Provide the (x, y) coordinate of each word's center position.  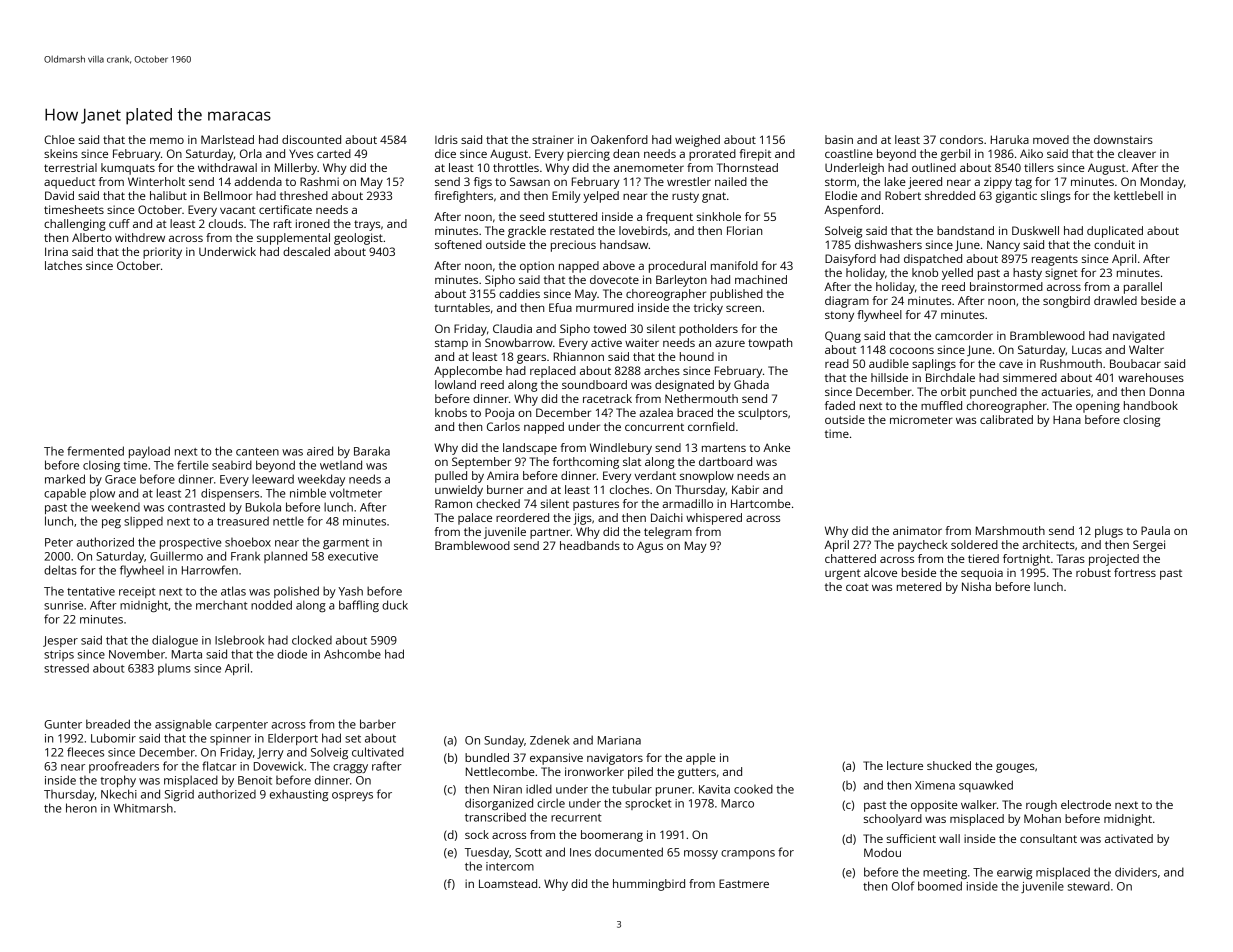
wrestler (689, 181)
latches (63, 265)
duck (395, 605)
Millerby (296, 169)
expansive (556, 759)
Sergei (1149, 546)
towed (609, 328)
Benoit (255, 780)
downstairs (1123, 139)
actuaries (1066, 391)
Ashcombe (352, 654)
